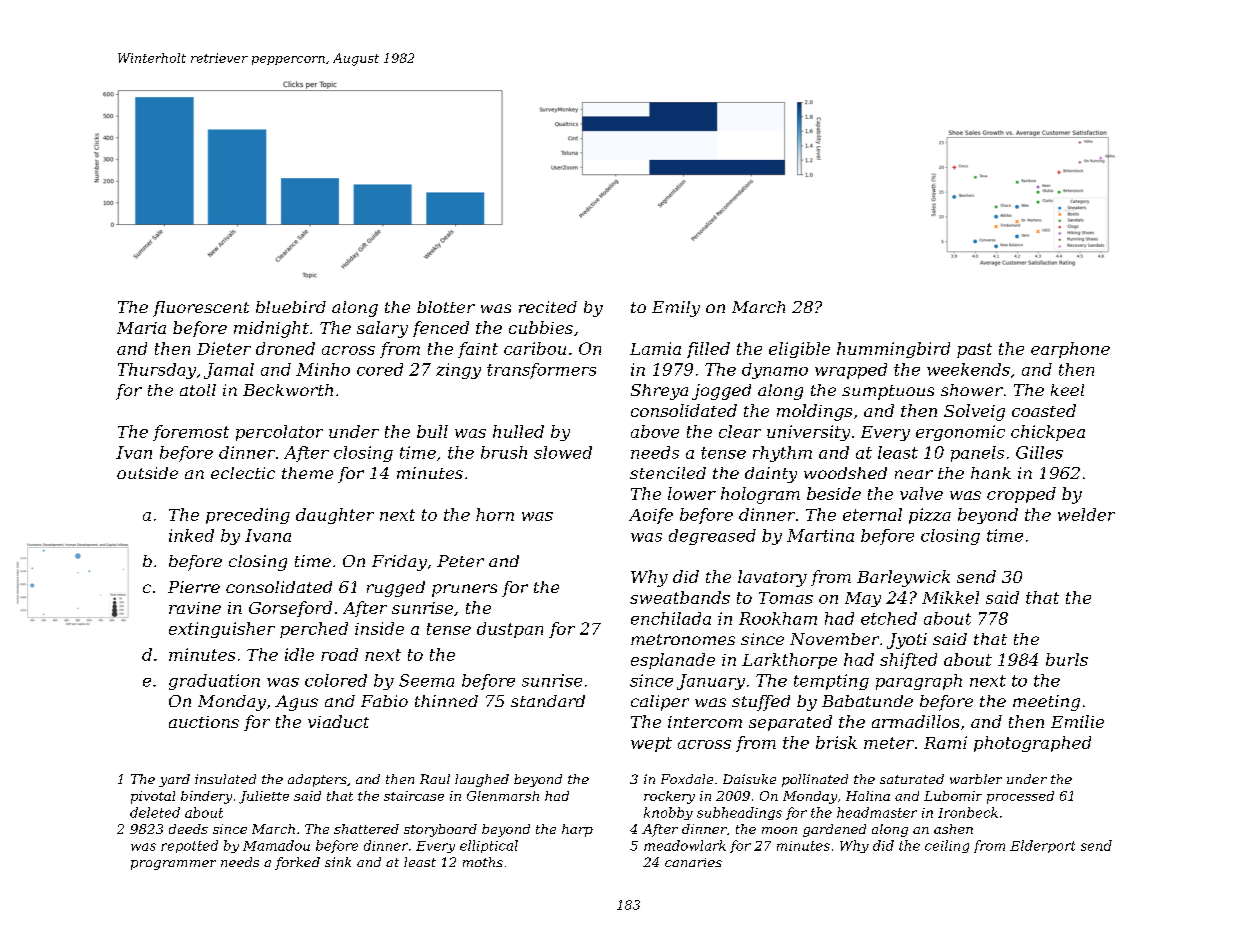 Image resolution: width=1233 pixels, height=952 pixels. I want to click on auctions, so click(204, 722).
